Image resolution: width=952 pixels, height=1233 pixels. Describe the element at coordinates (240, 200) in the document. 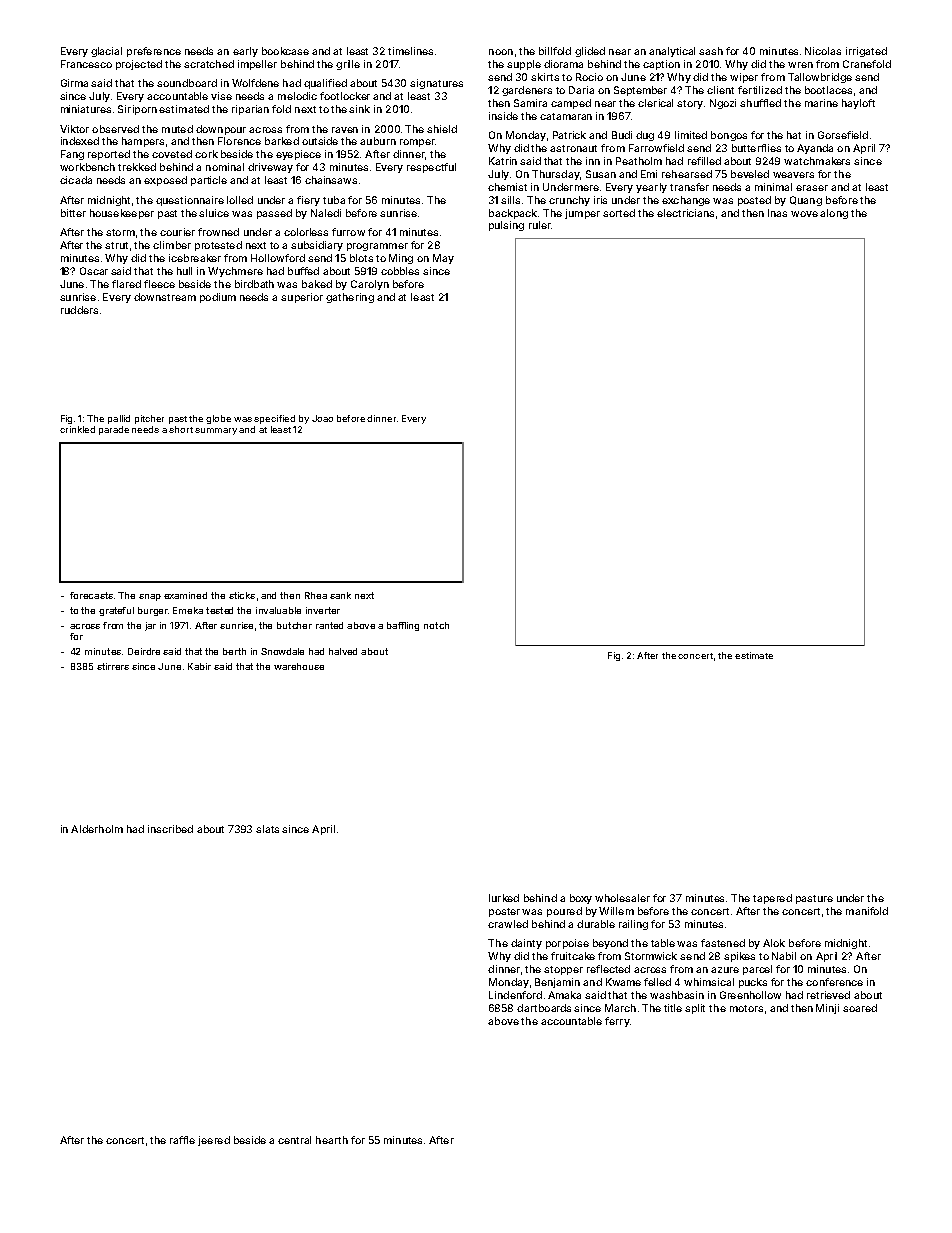

I see `lolled` at that location.
